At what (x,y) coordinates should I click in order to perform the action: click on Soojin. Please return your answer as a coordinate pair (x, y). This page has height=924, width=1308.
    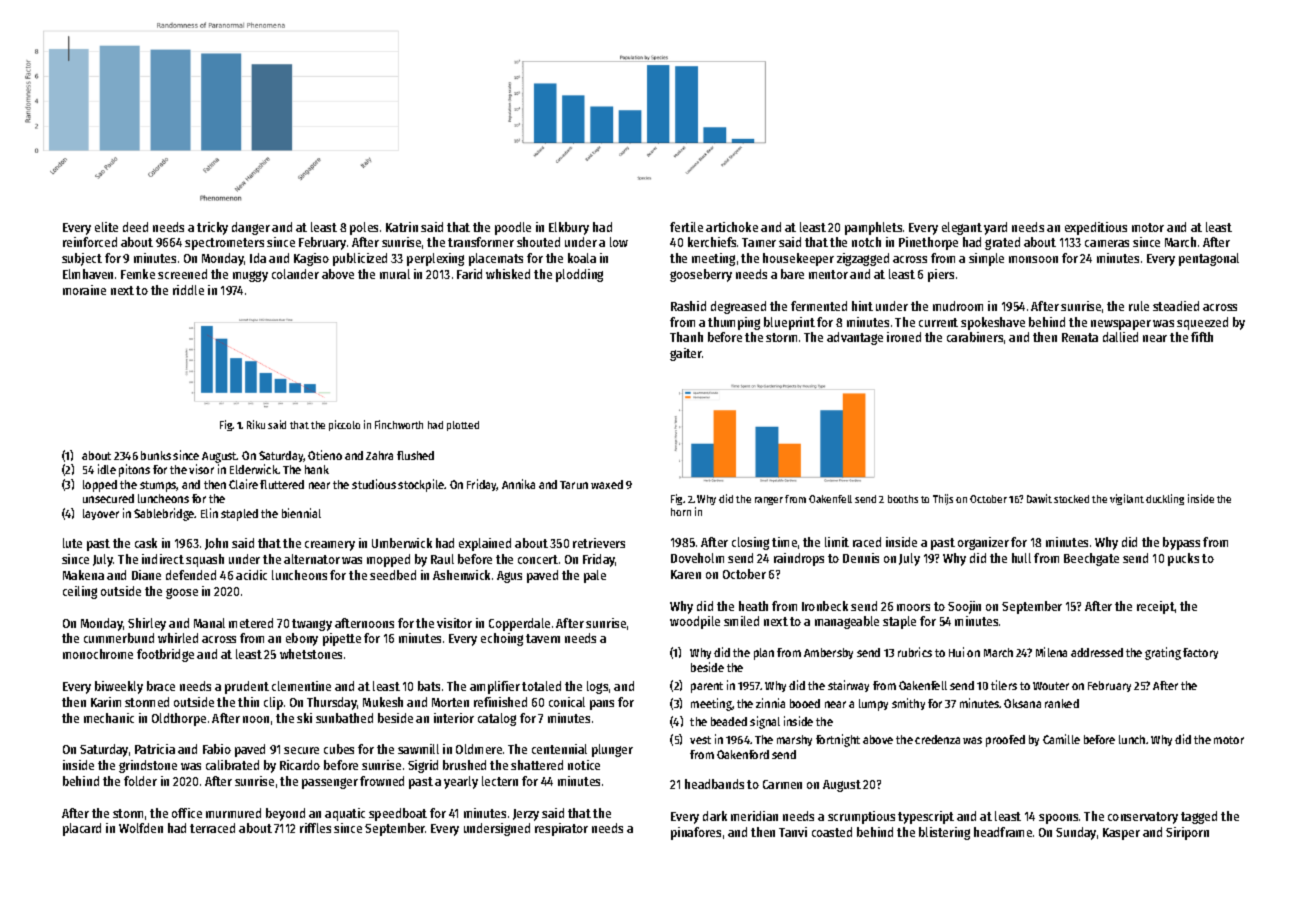
    Looking at the image, I should click on (964, 607).
